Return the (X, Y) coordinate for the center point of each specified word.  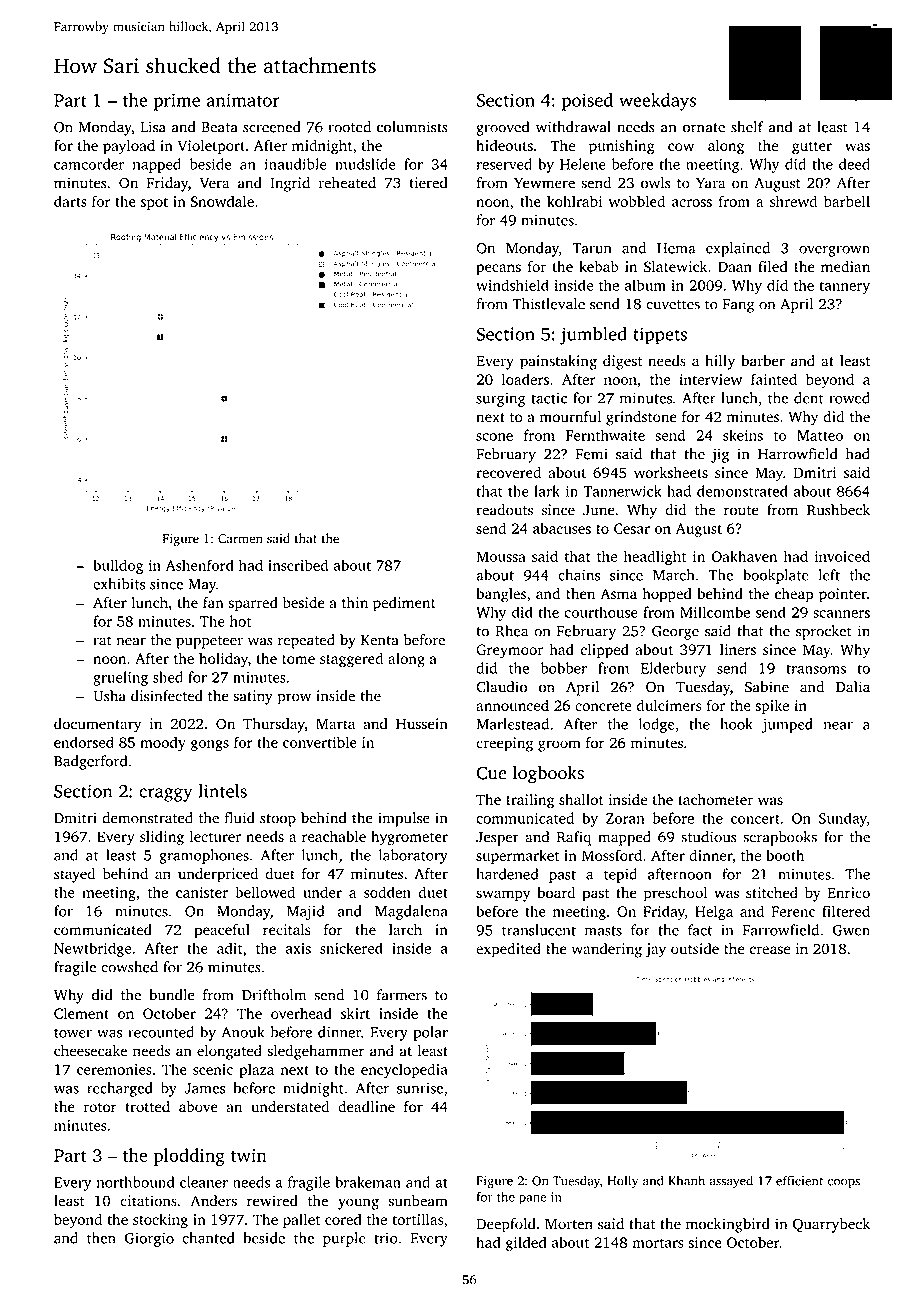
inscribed (298, 565)
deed (854, 164)
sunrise (420, 1088)
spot (154, 203)
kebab (598, 266)
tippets (660, 336)
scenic (213, 1069)
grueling (120, 678)
